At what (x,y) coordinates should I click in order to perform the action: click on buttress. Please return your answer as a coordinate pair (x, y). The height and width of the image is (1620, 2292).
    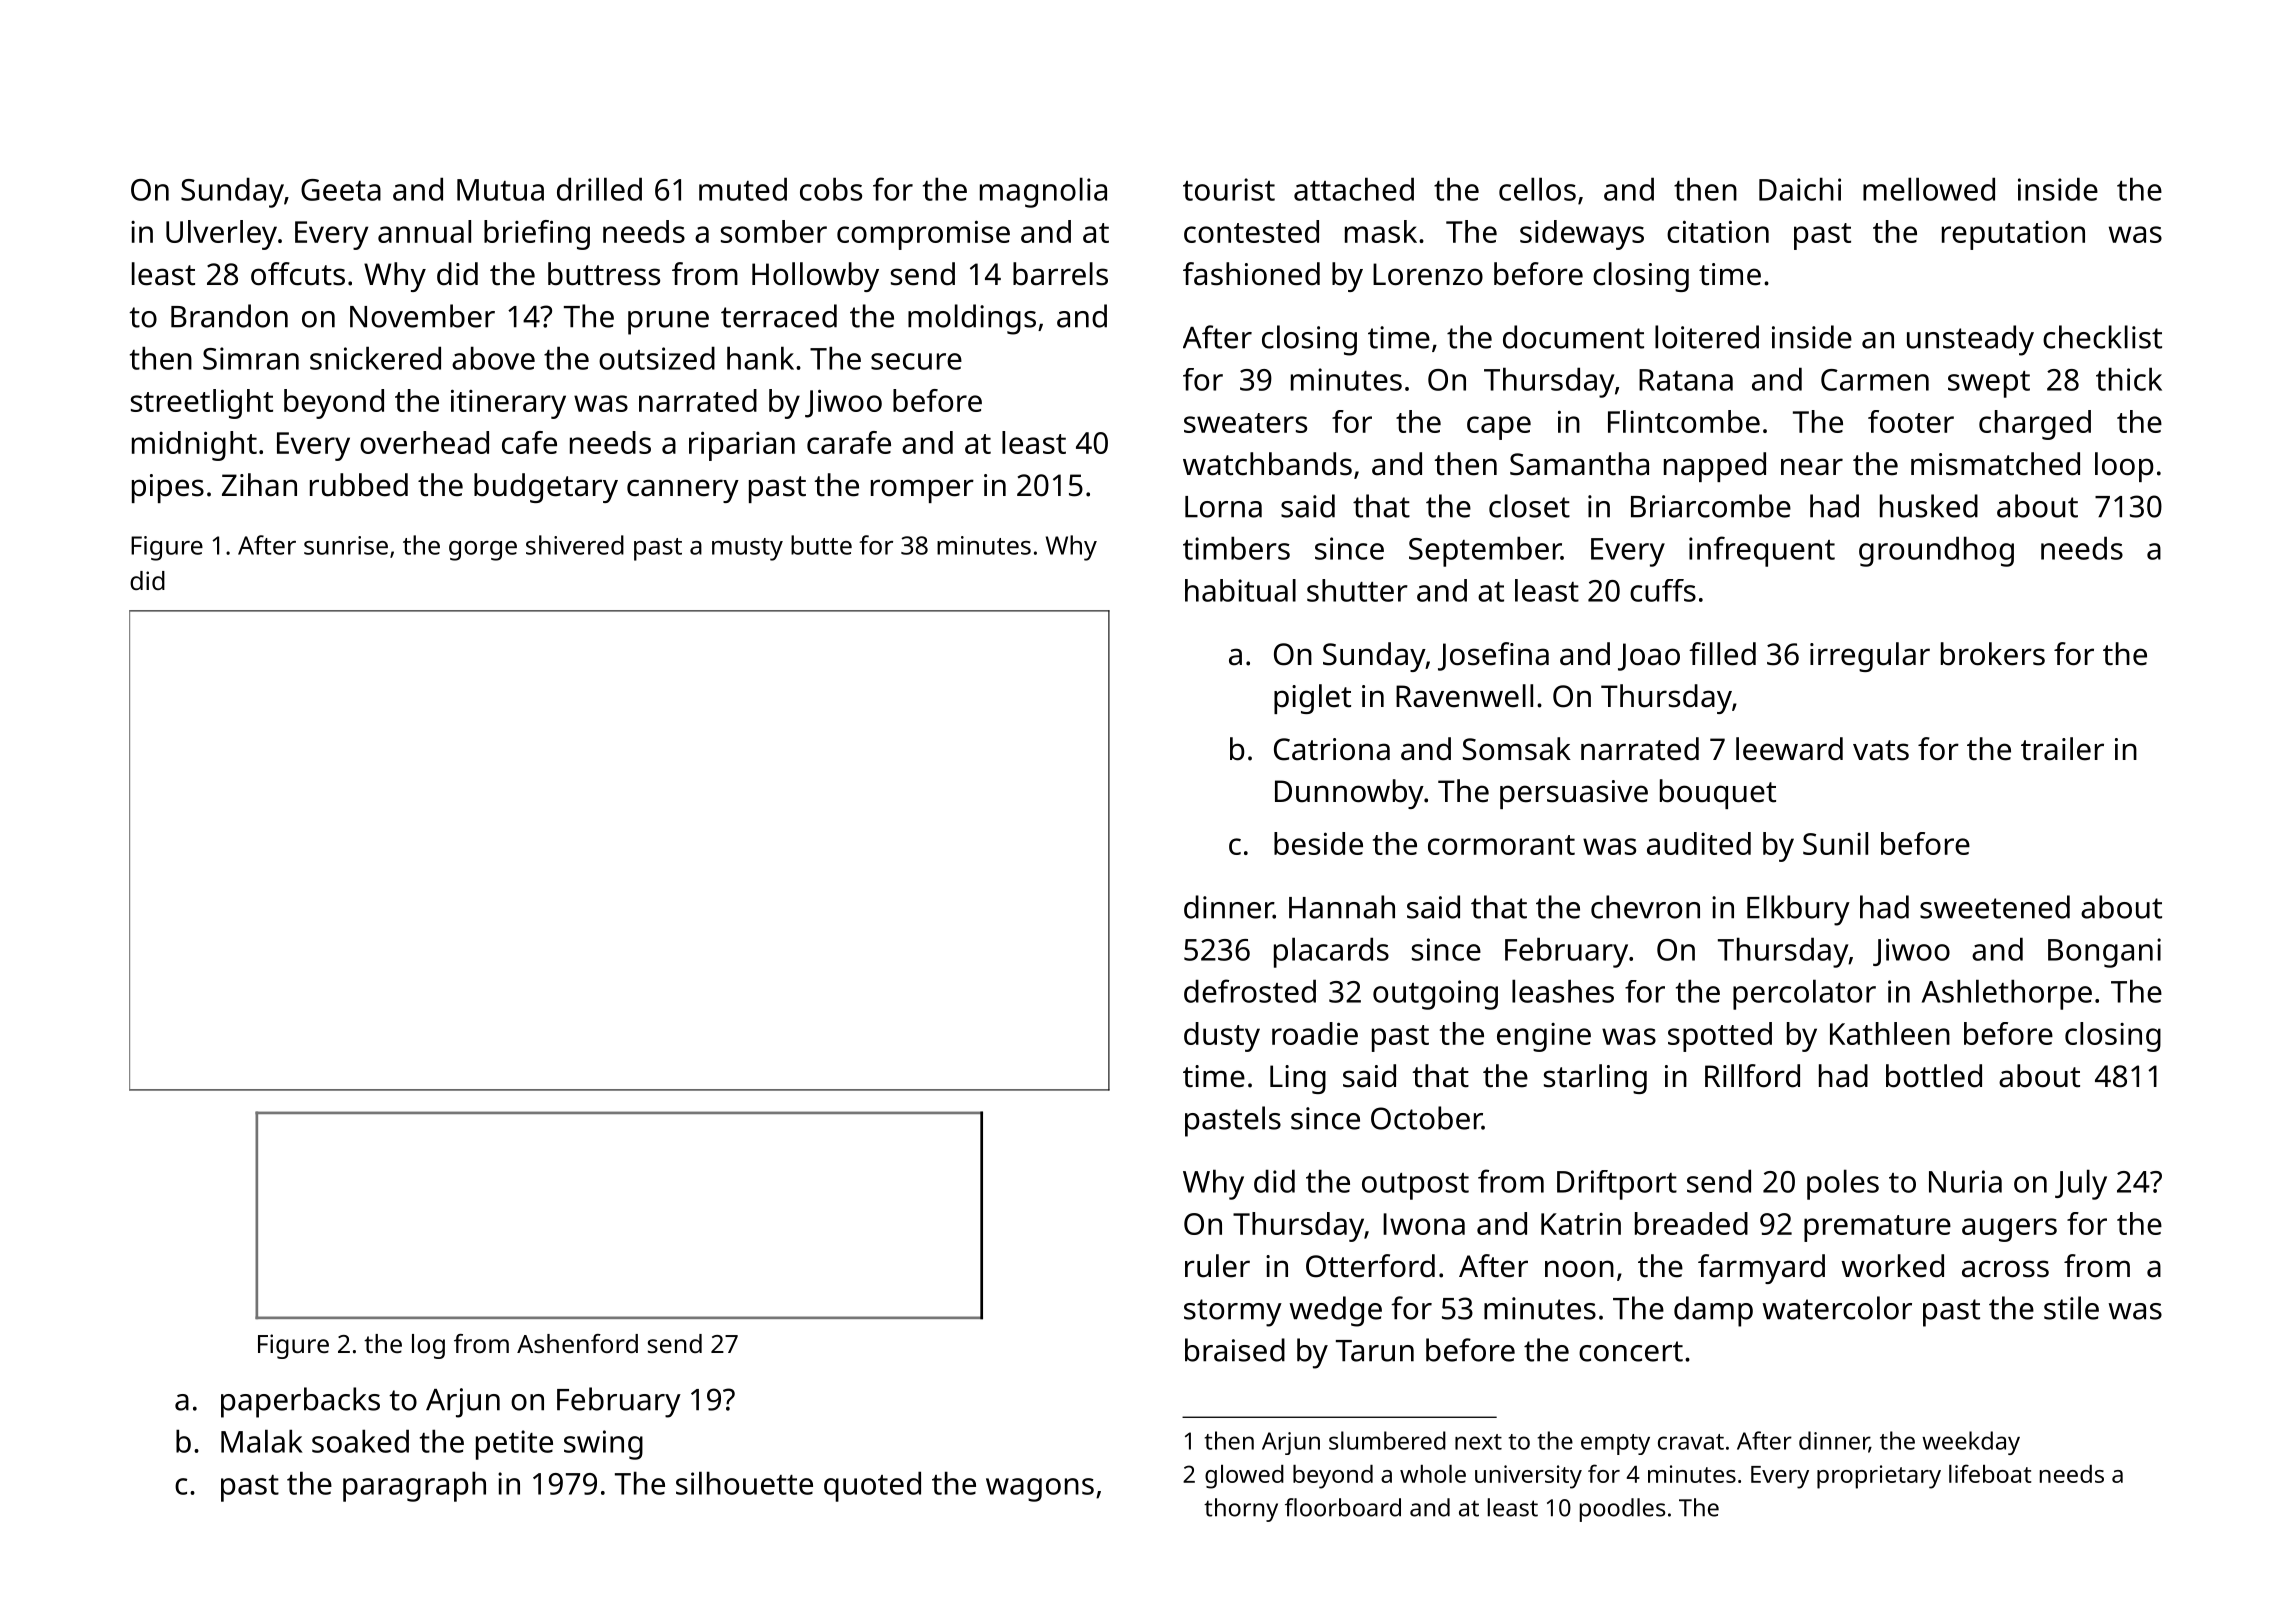
    Looking at the image, I should click on (604, 274).
